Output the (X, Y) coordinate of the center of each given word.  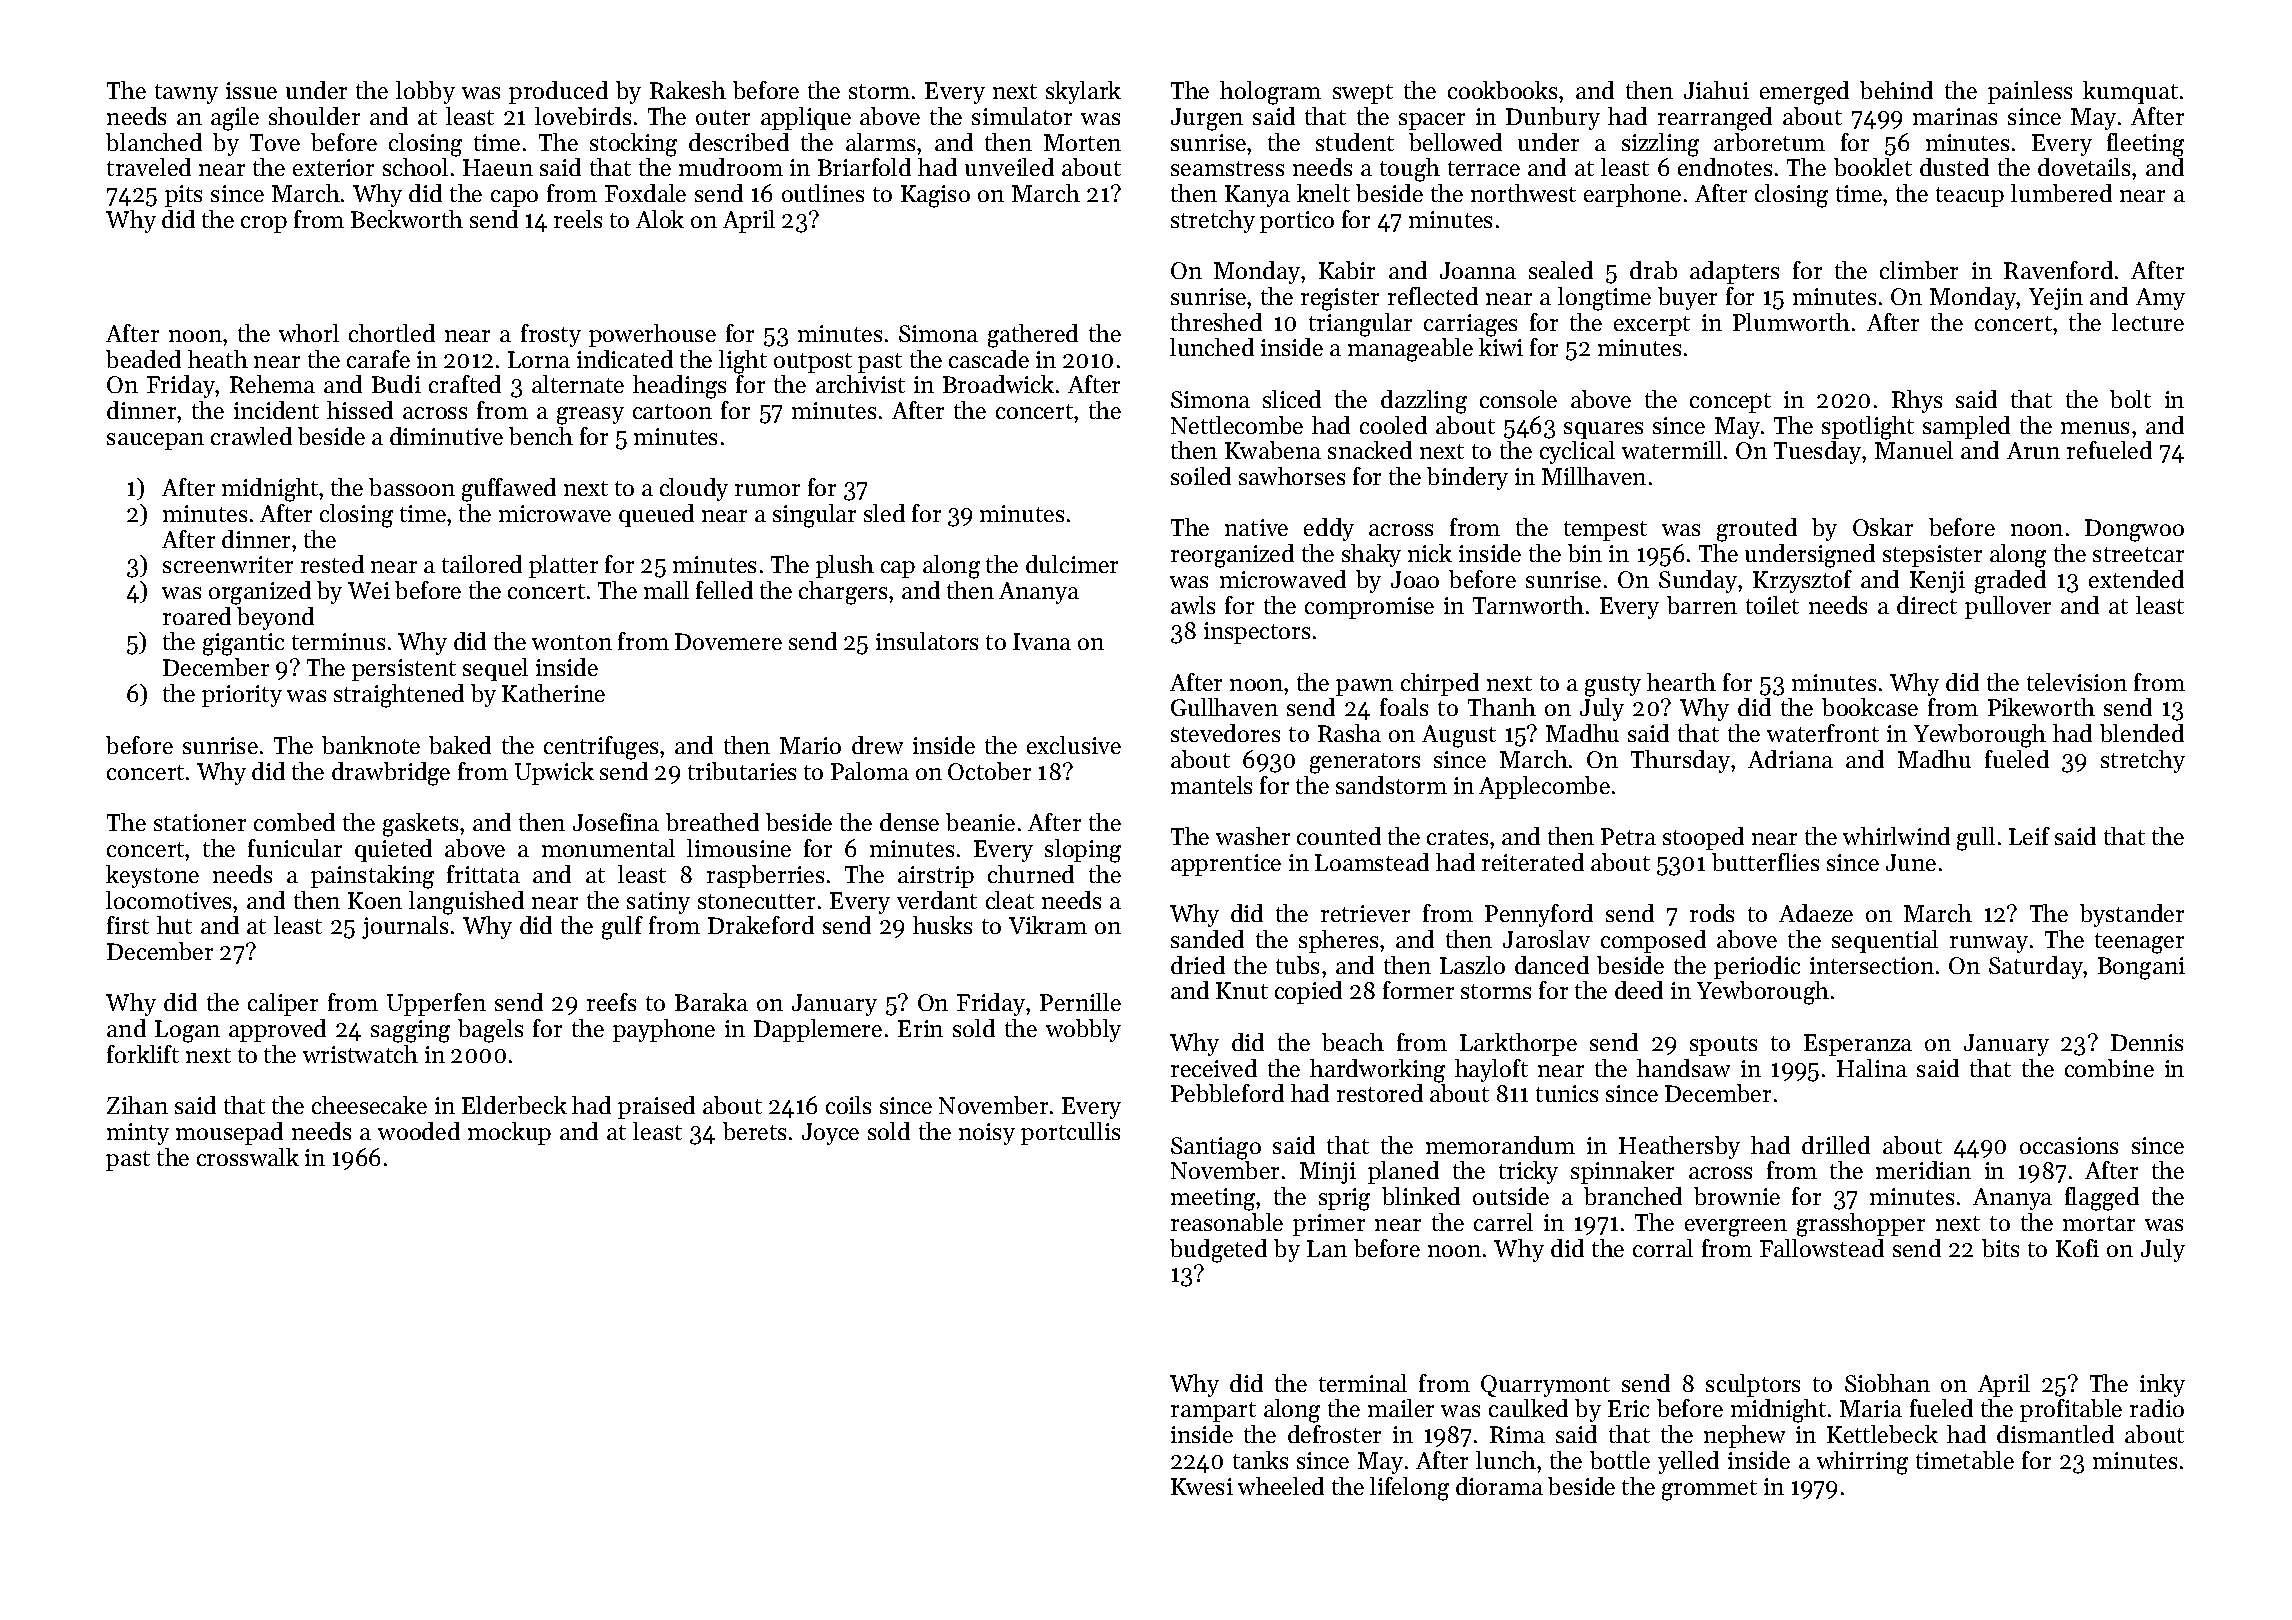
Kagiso (935, 196)
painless (2030, 92)
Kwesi (1202, 1486)
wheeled (1281, 1486)
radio (2157, 1408)
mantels (1211, 785)
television (2077, 682)
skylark (1083, 92)
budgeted (1218, 1251)
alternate (578, 384)
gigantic (243, 644)
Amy (2160, 299)
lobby (425, 92)
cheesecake (369, 1105)
